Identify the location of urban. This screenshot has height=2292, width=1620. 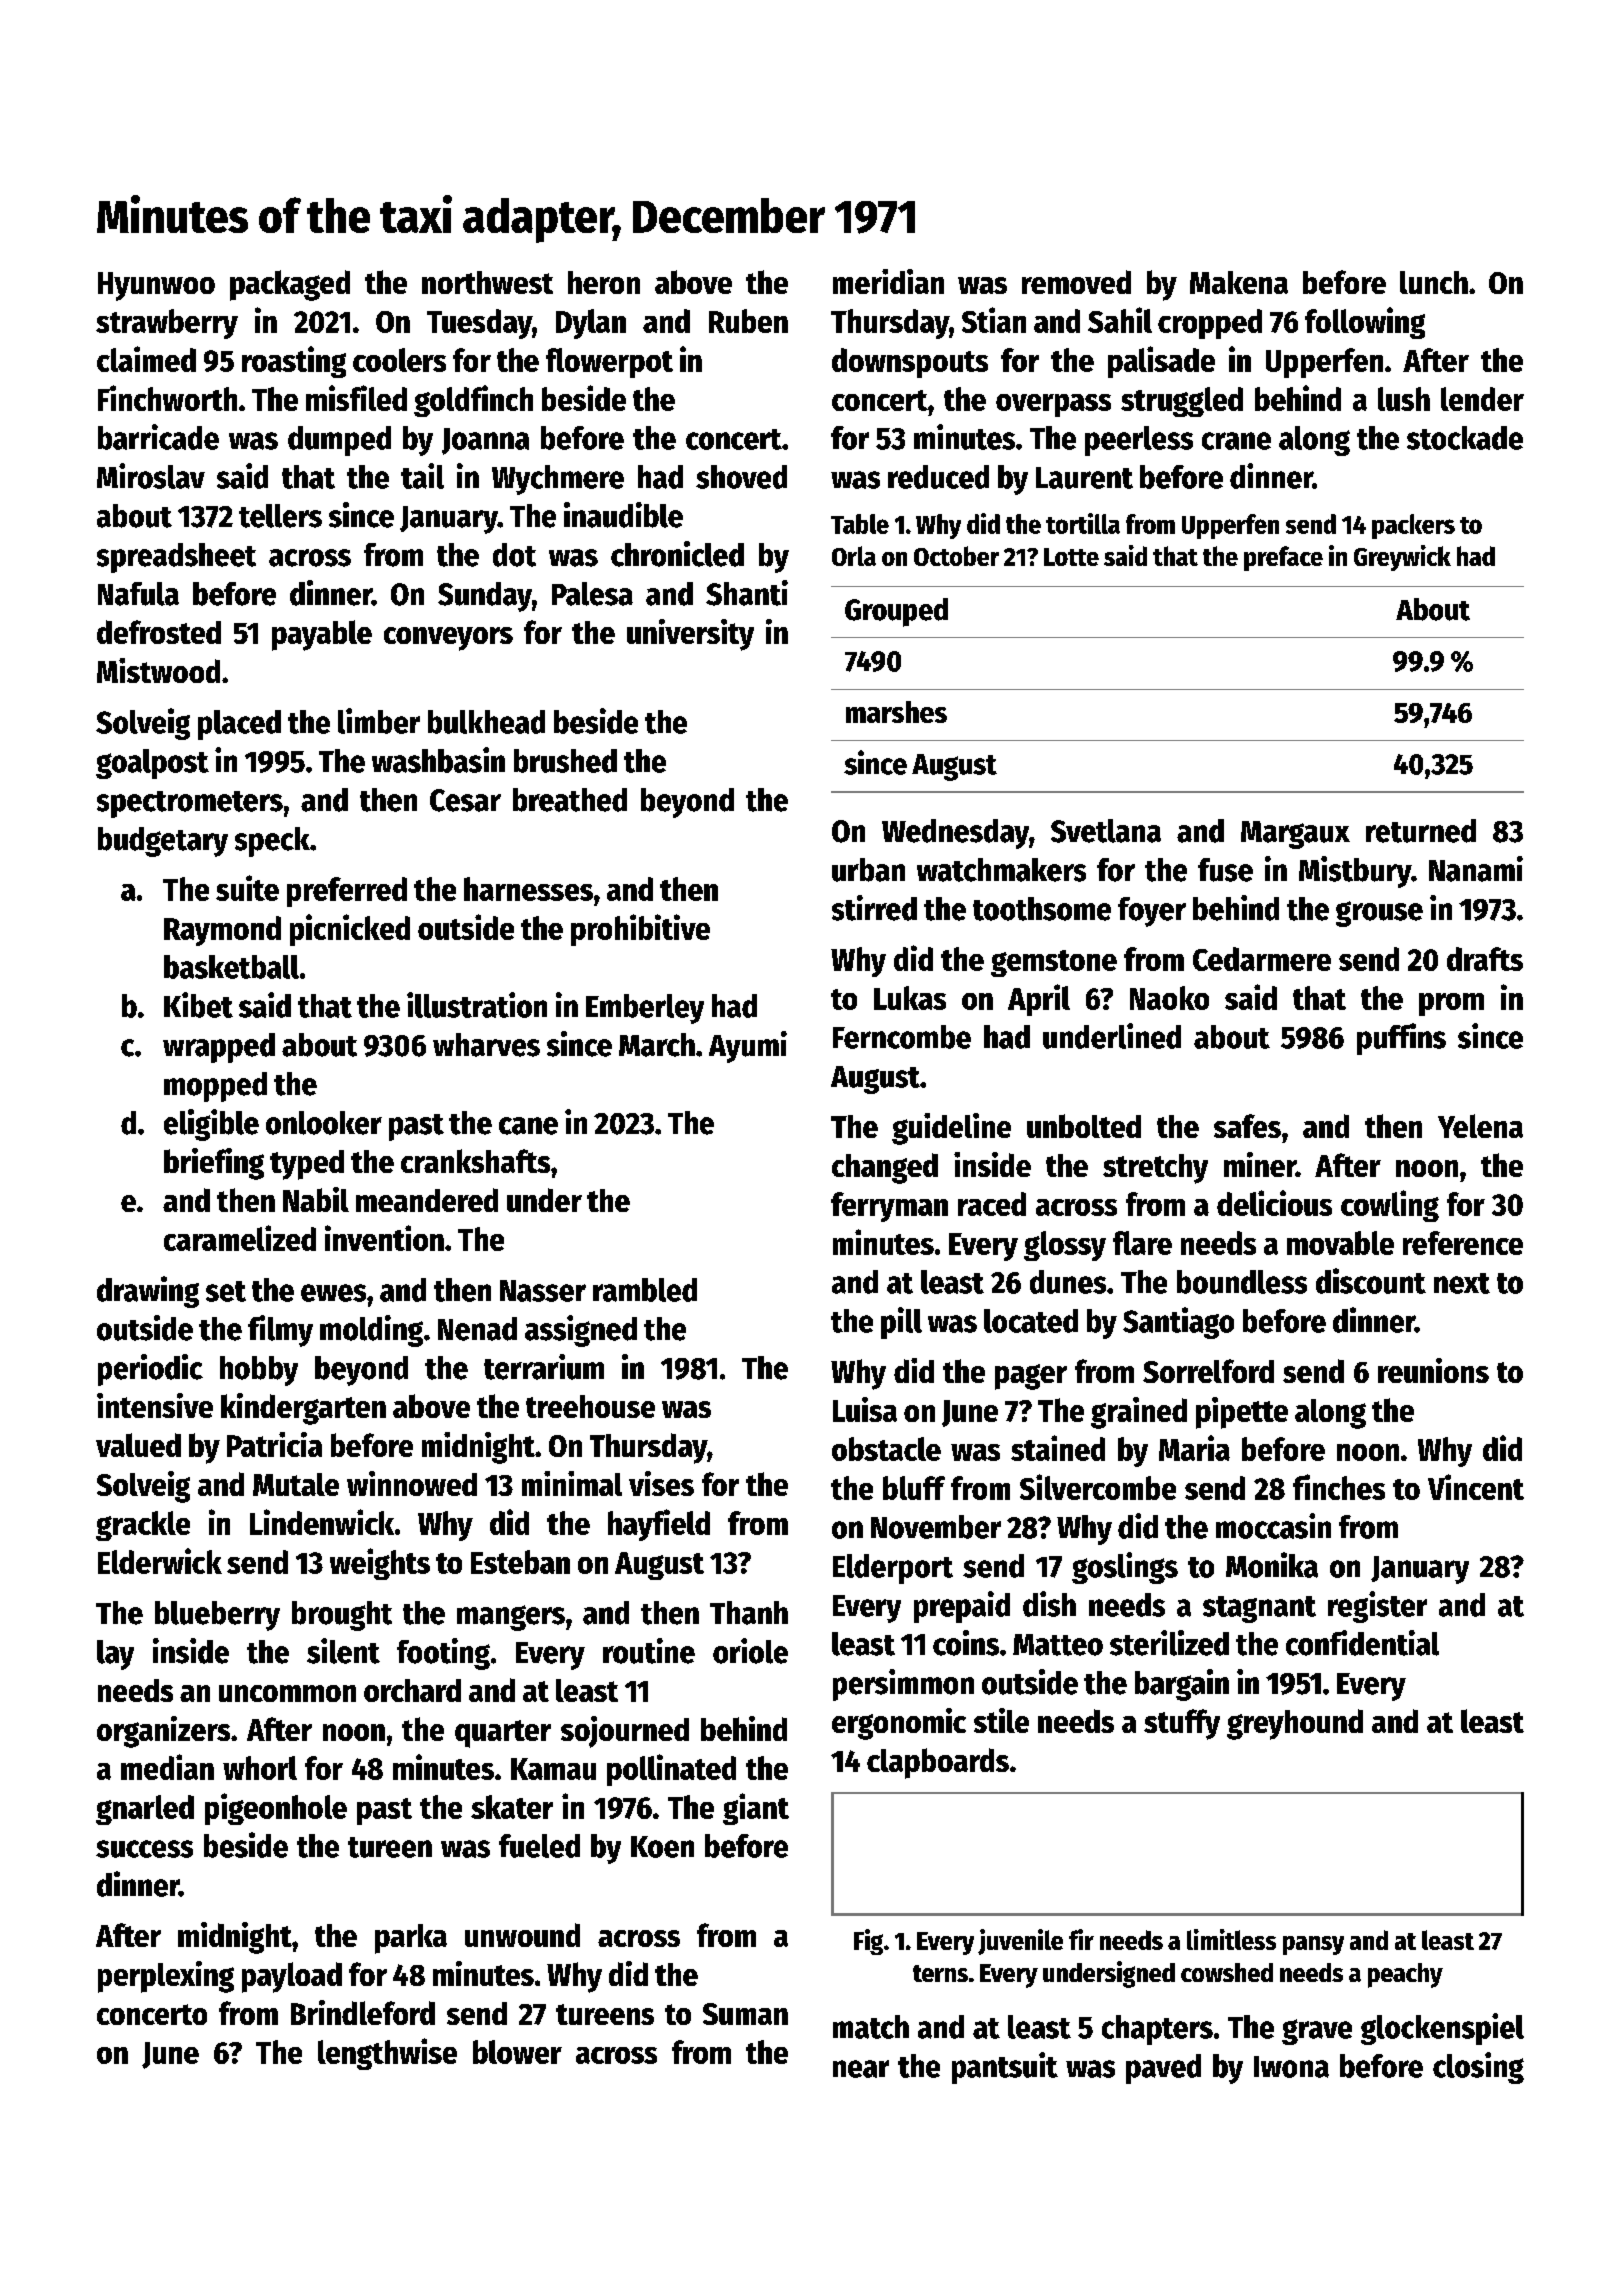
(868, 870).
